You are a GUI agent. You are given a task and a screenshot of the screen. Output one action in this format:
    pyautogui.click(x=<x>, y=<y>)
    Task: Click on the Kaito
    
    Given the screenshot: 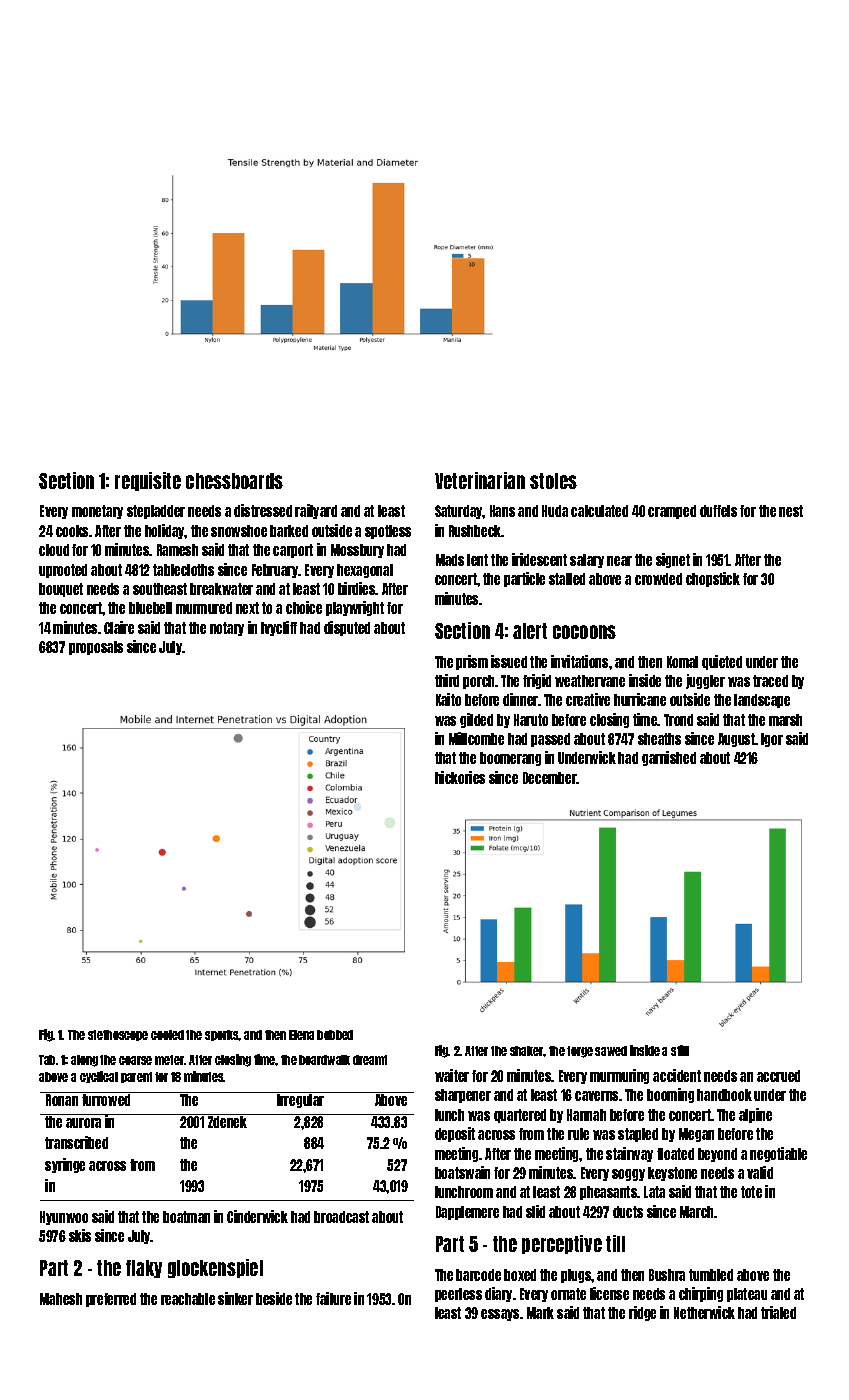 What is the action you would take?
    pyautogui.click(x=448, y=699)
